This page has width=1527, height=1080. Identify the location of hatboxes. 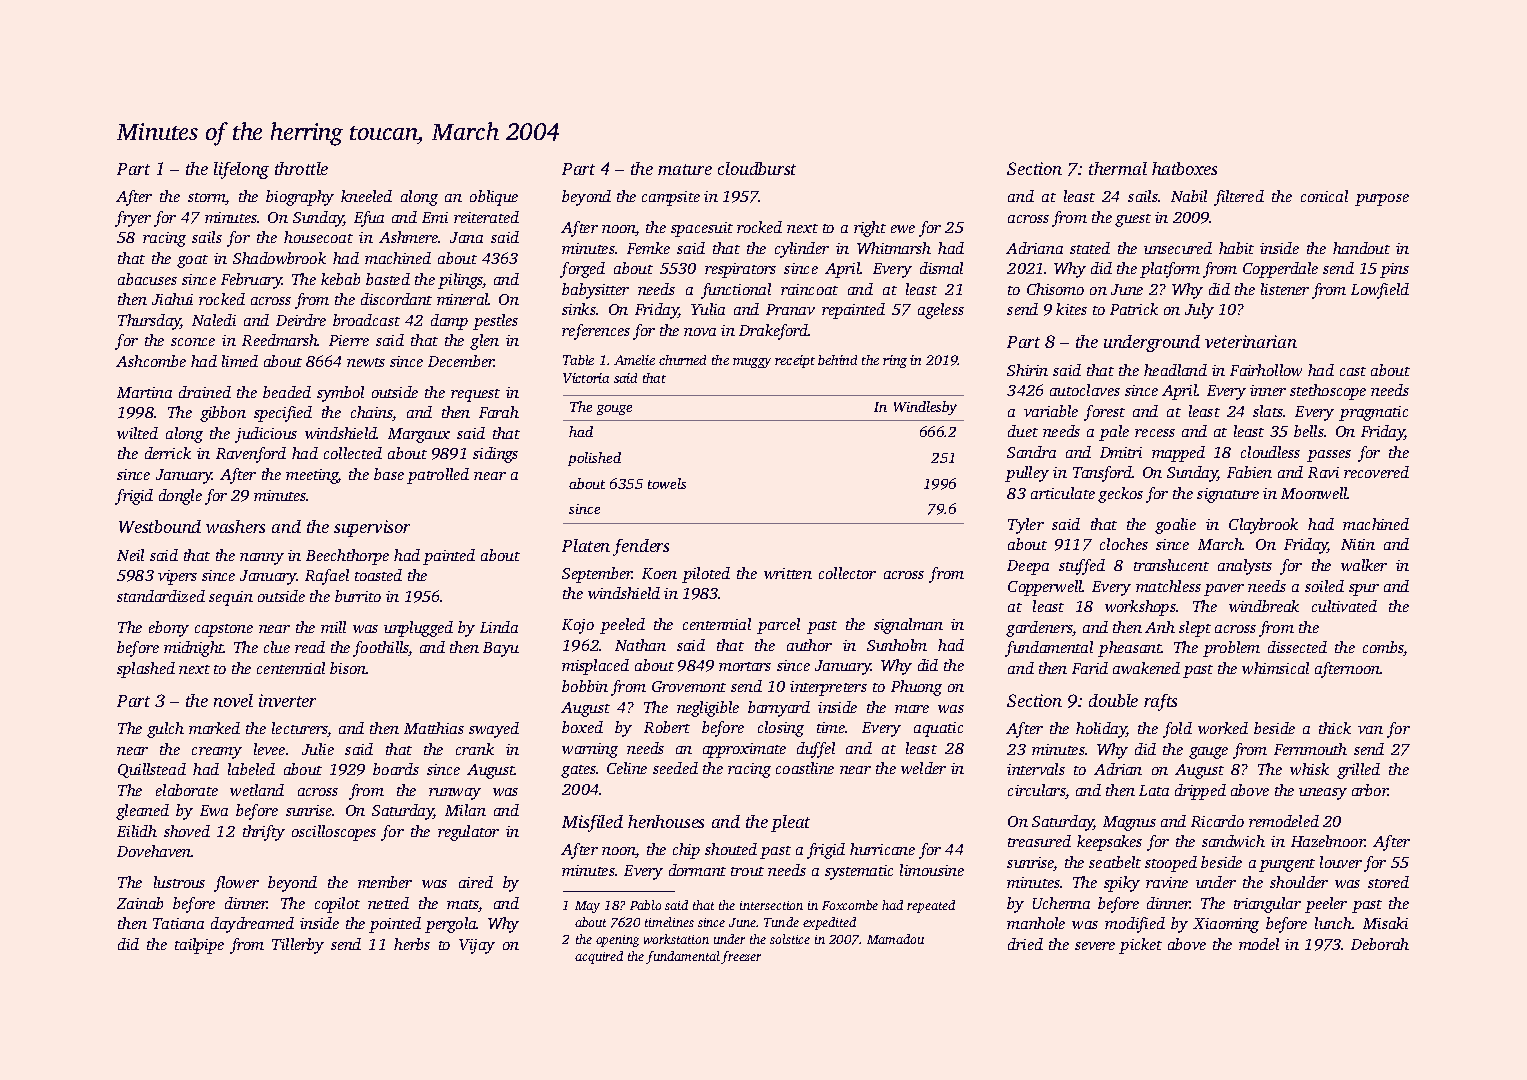
(1184, 168).
